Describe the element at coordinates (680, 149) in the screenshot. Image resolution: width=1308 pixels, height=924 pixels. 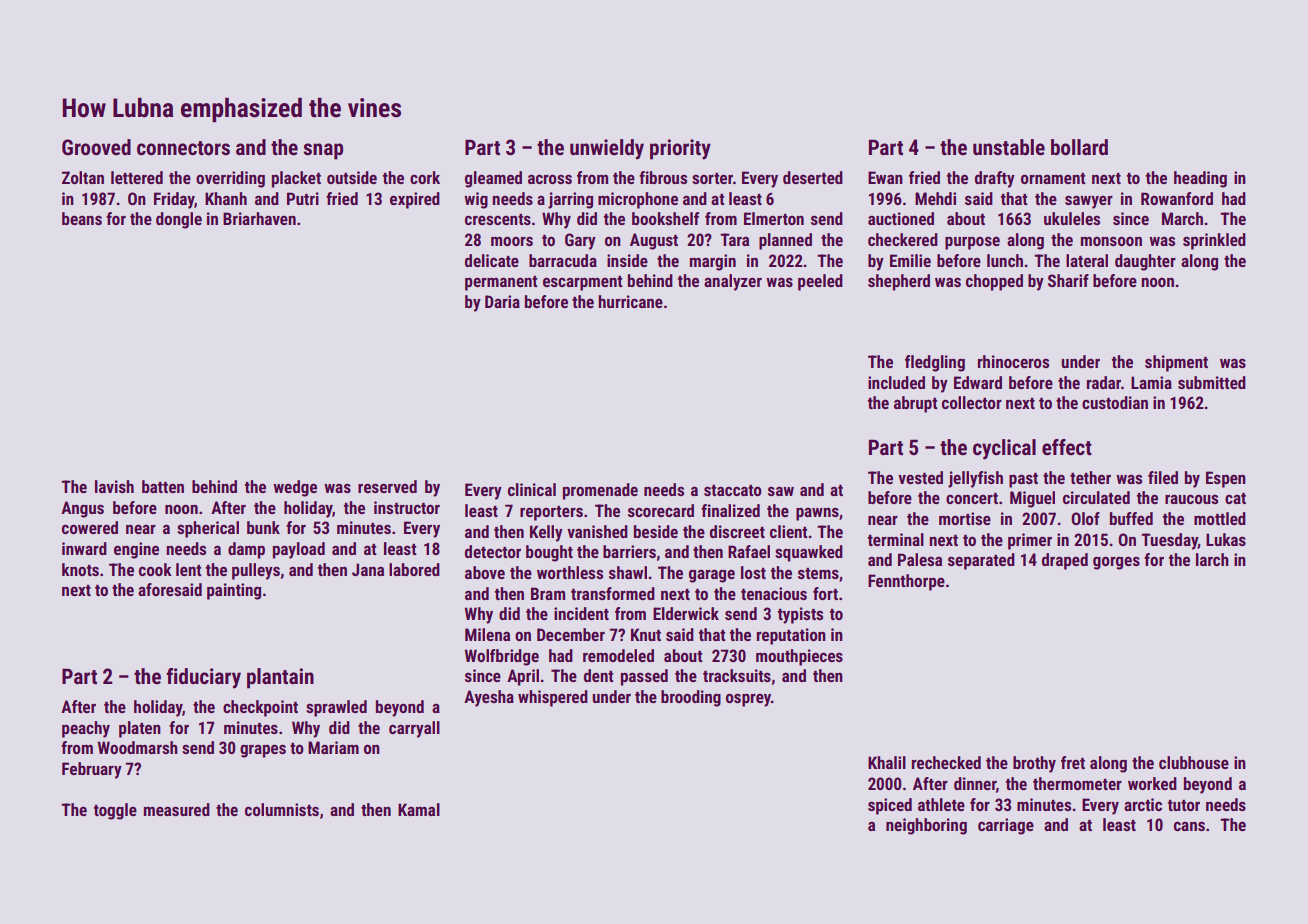
I see `priority` at that location.
